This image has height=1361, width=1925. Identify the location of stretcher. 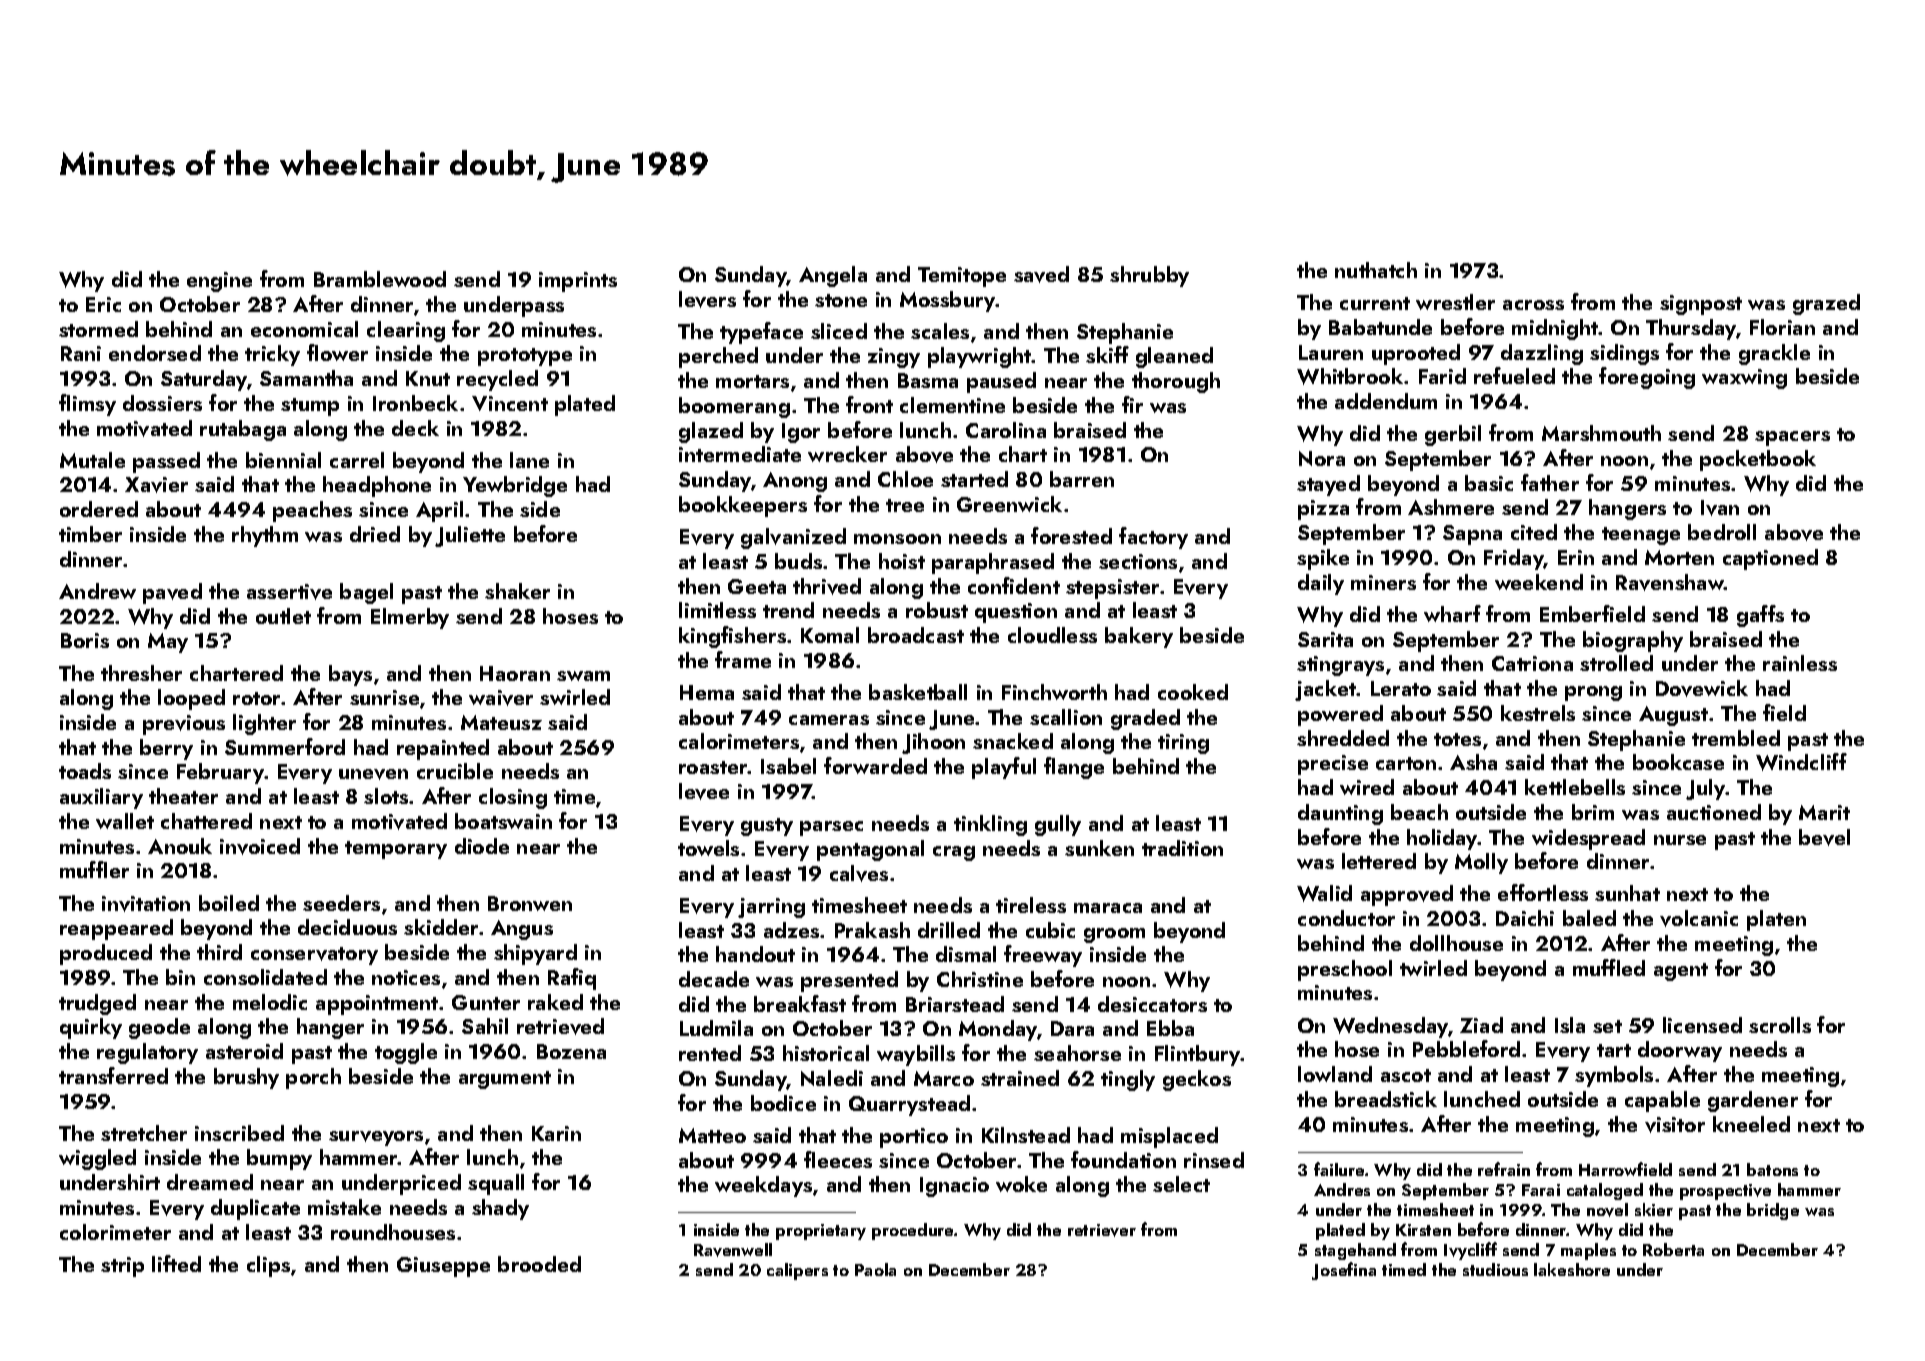
(144, 1133).
